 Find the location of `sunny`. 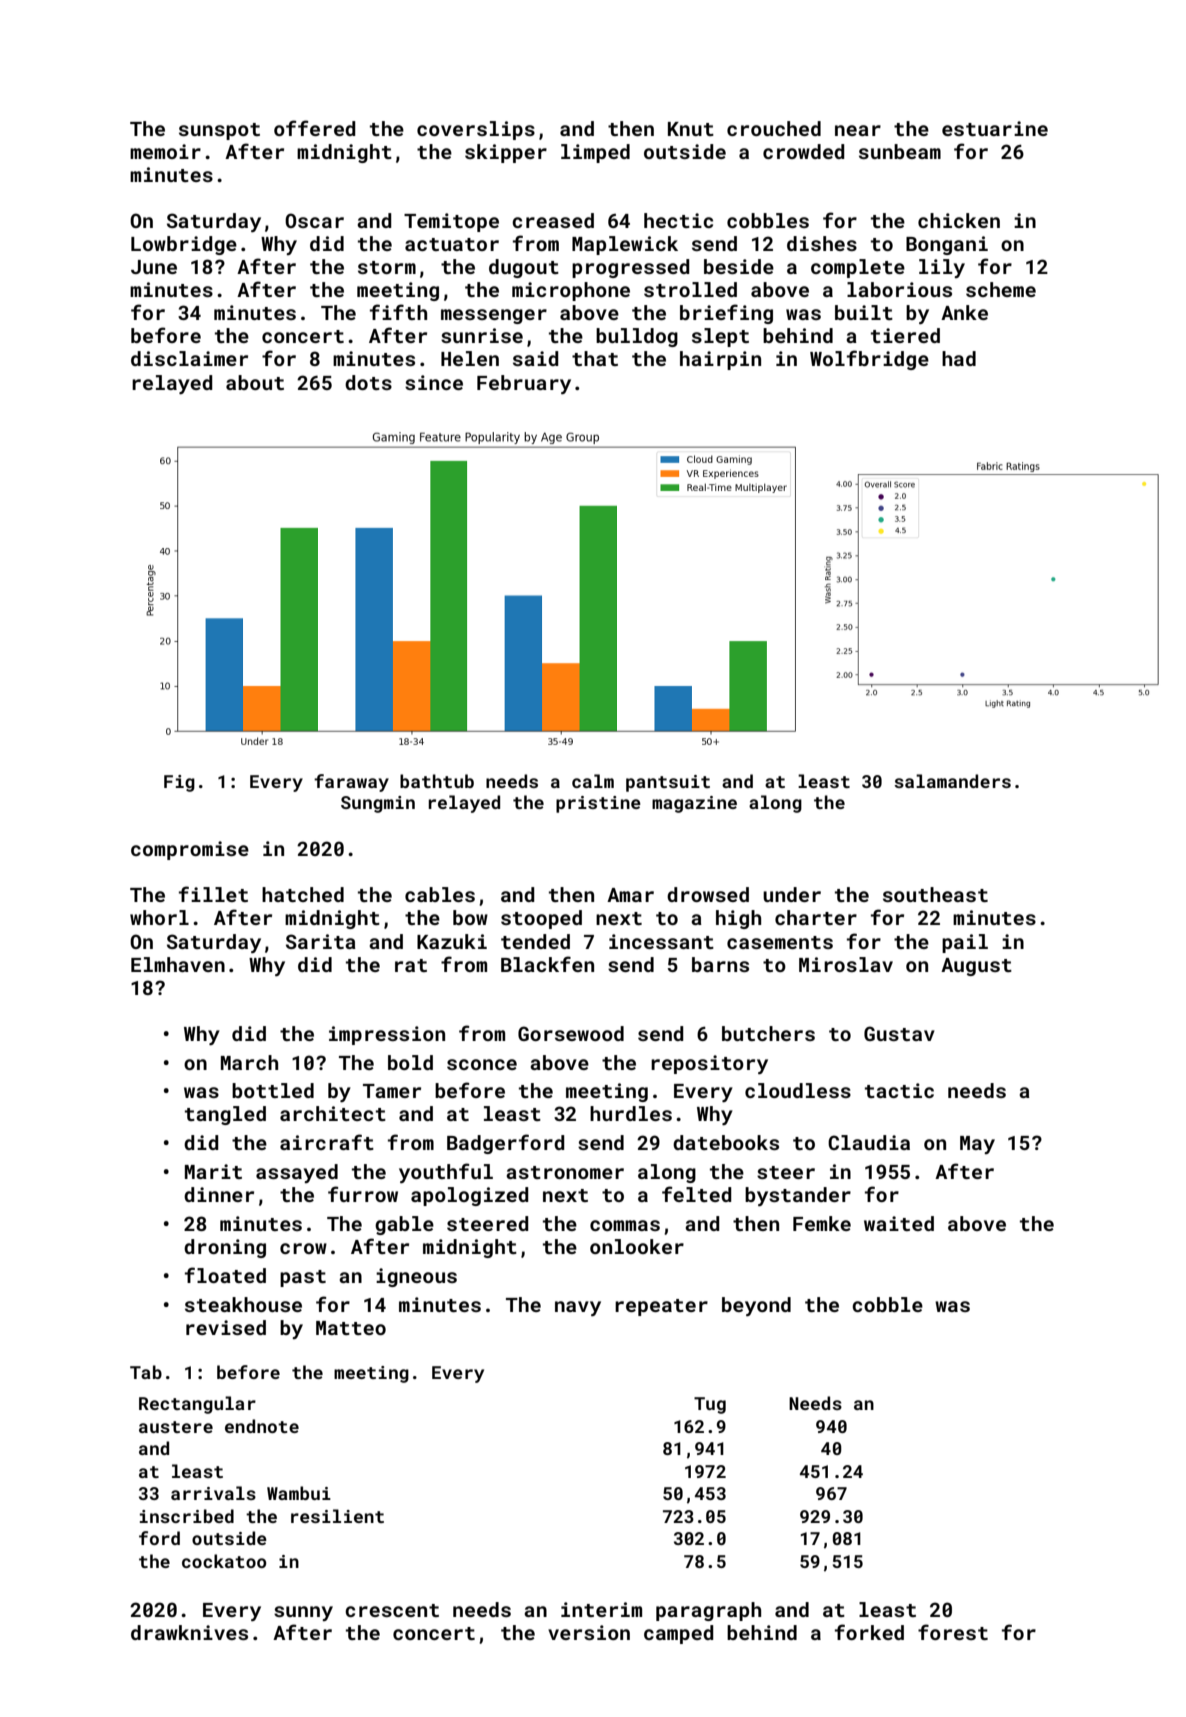

sunny is located at coordinates (303, 1613).
